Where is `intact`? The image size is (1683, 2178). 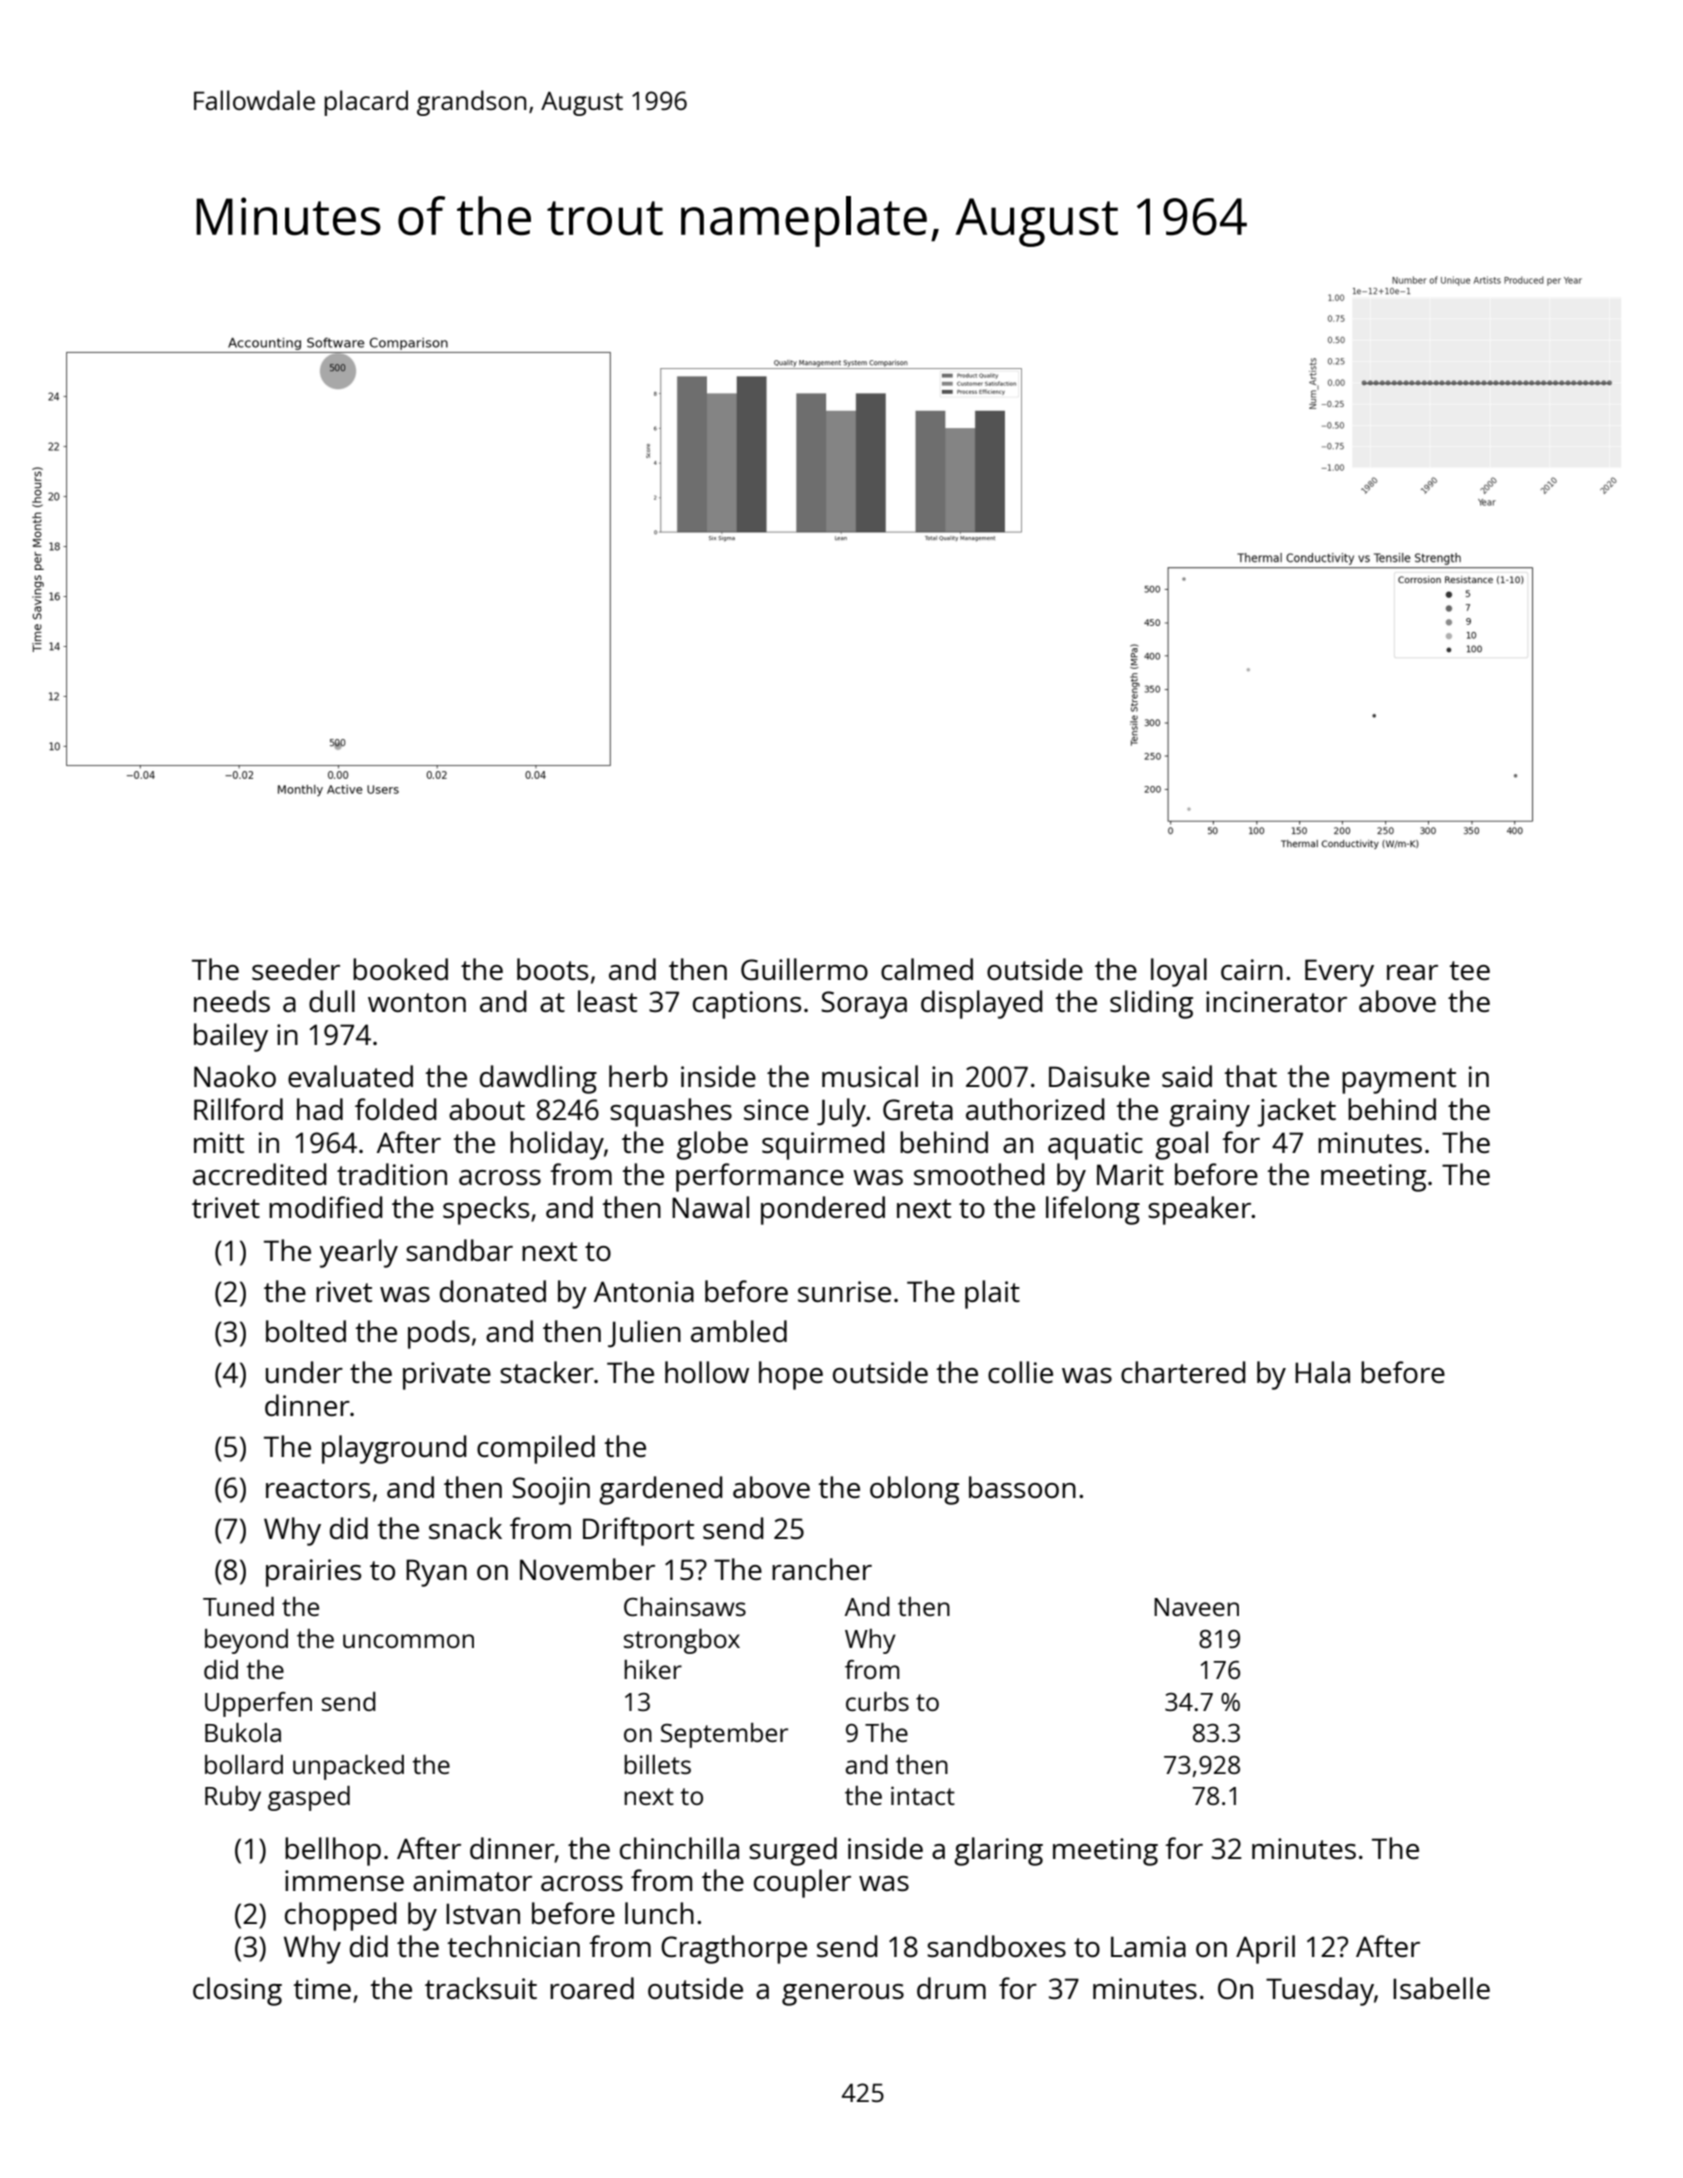 intact is located at coordinates (923, 1795).
